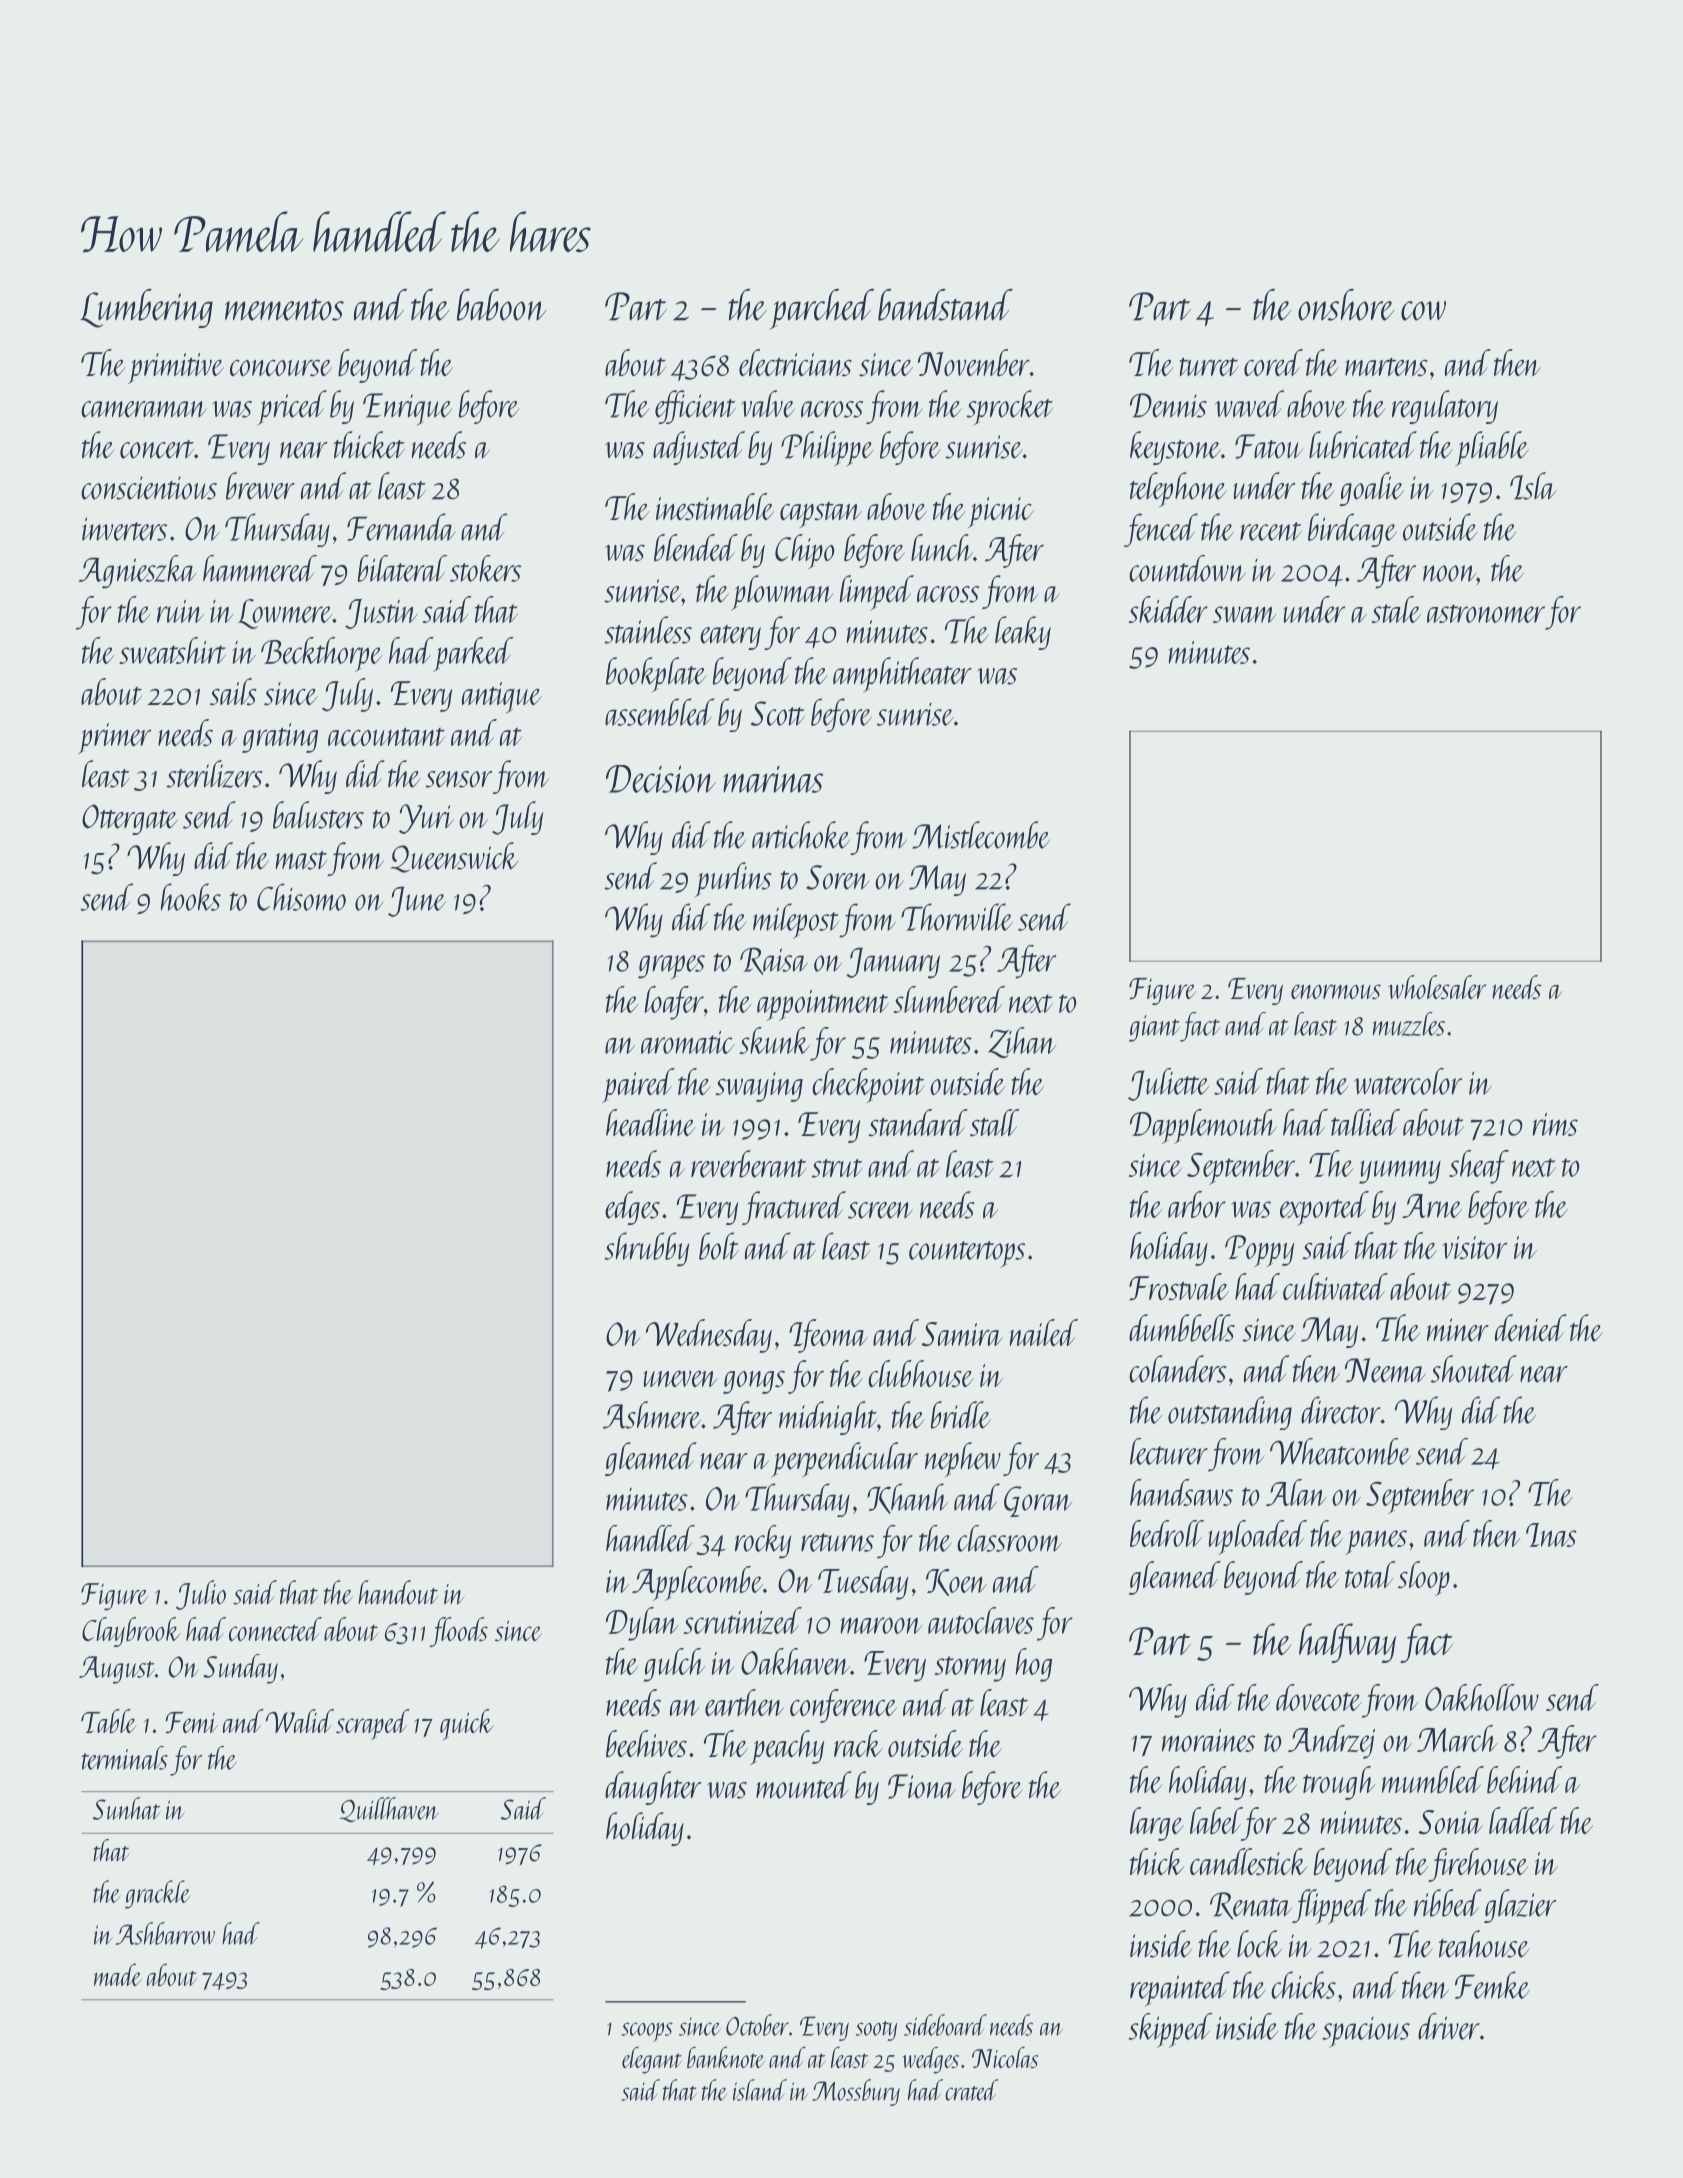 This image has height=2178, width=1683. What do you see at coordinates (501, 305) in the image?
I see `baboon` at bounding box center [501, 305].
